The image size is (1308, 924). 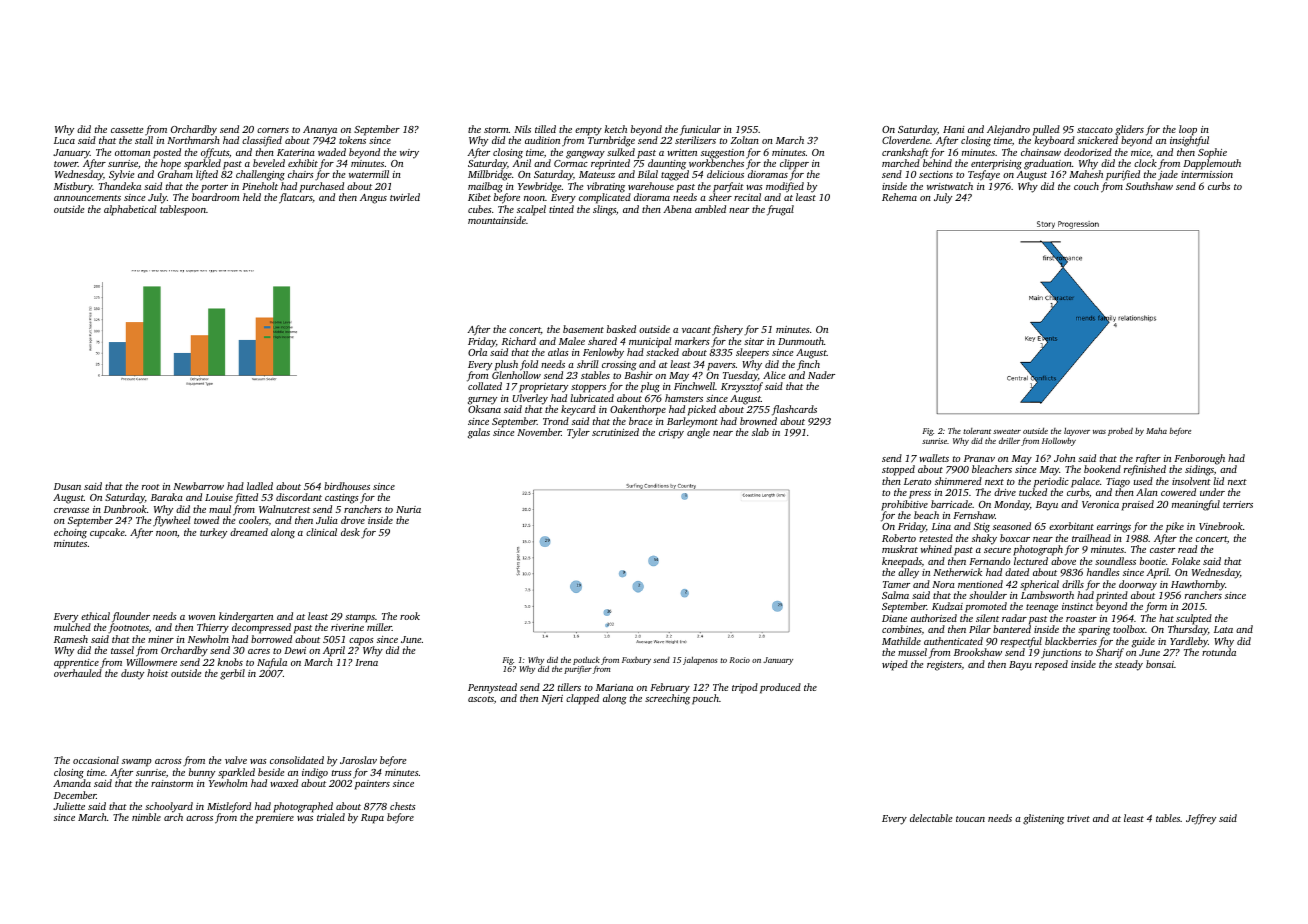 What do you see at coordinates (409, 154) in the screenshot?
I see `wiry` at bounding box center [409, 154].
